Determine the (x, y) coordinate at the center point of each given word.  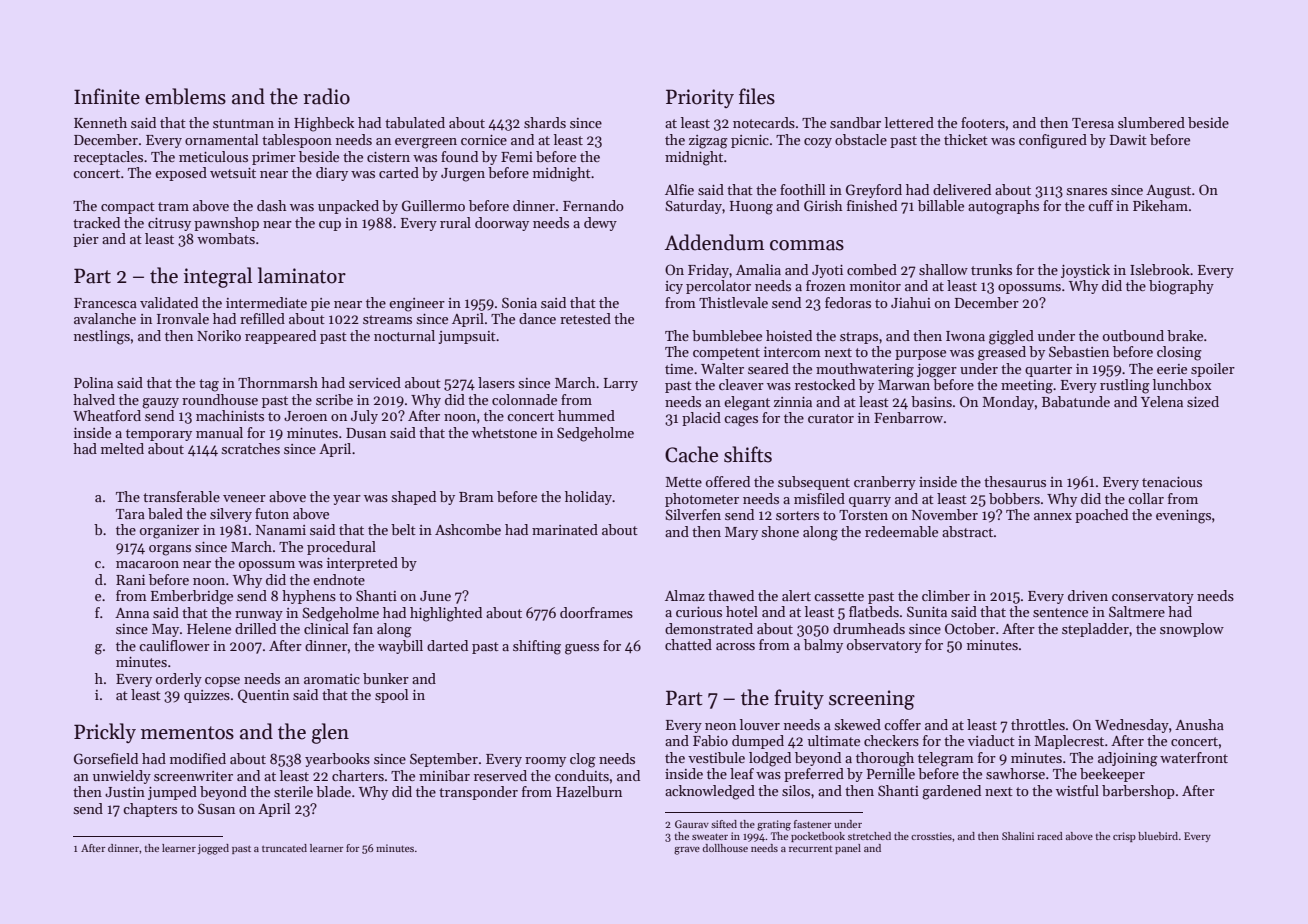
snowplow (1192, 630)
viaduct (991, 740)
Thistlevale (733, 302)
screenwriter (193, 776)
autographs (1003, 207)
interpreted (362, 564)
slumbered (1151, 122)
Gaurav (692, 824)
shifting (537, 647)
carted (399, 172)
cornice (484, 140)
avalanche (105, 318)
